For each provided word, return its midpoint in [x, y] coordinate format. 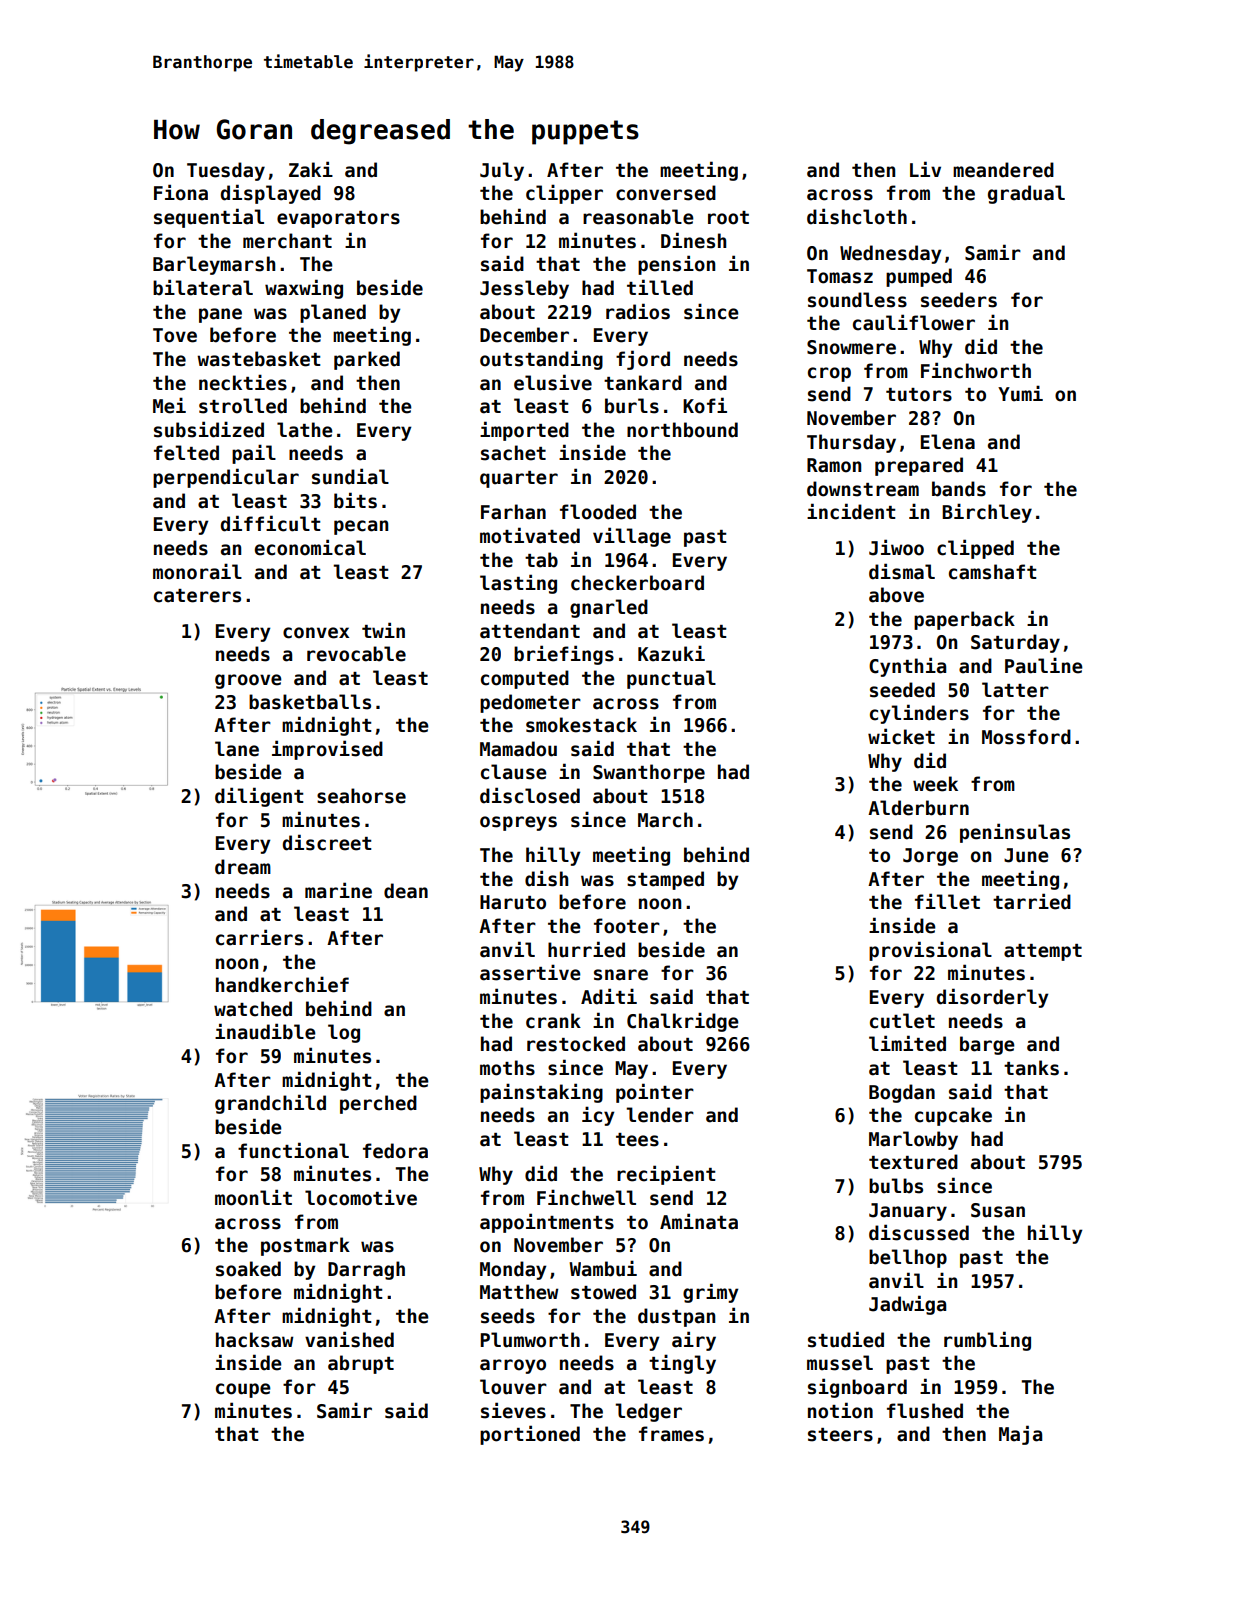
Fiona [181, 192]
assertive [530, 972]
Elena [948, 442]
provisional [930, 951]
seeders [959, 300]
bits [355, 500]
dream [243, 867]
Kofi [705, 405]
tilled [660, 287]
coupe [243, 1390]
